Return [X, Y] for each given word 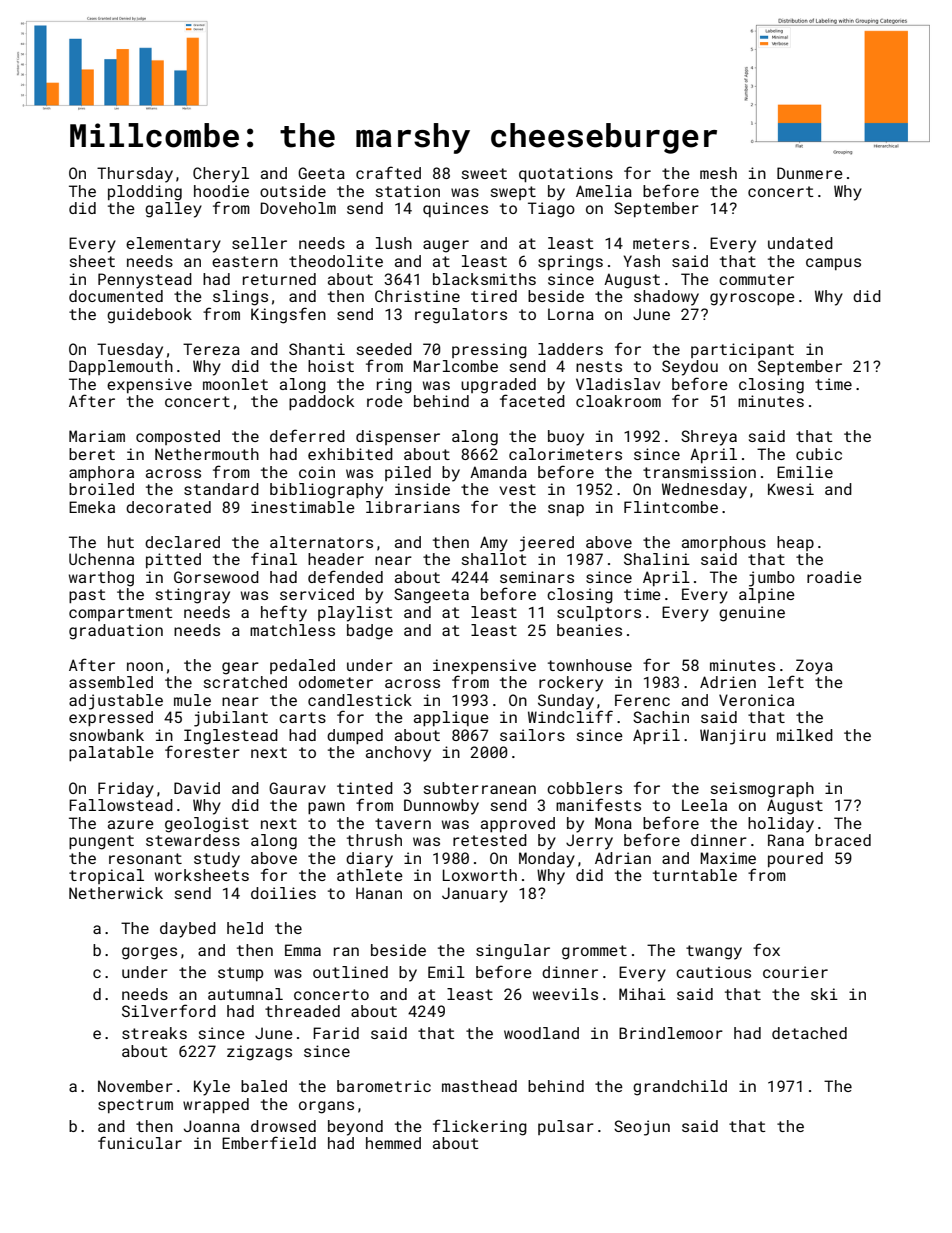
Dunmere [810, 173]
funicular [140, 1142]
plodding [145, 193]
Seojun [642, 1128]
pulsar [566, 1127]
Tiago [551, 210]
